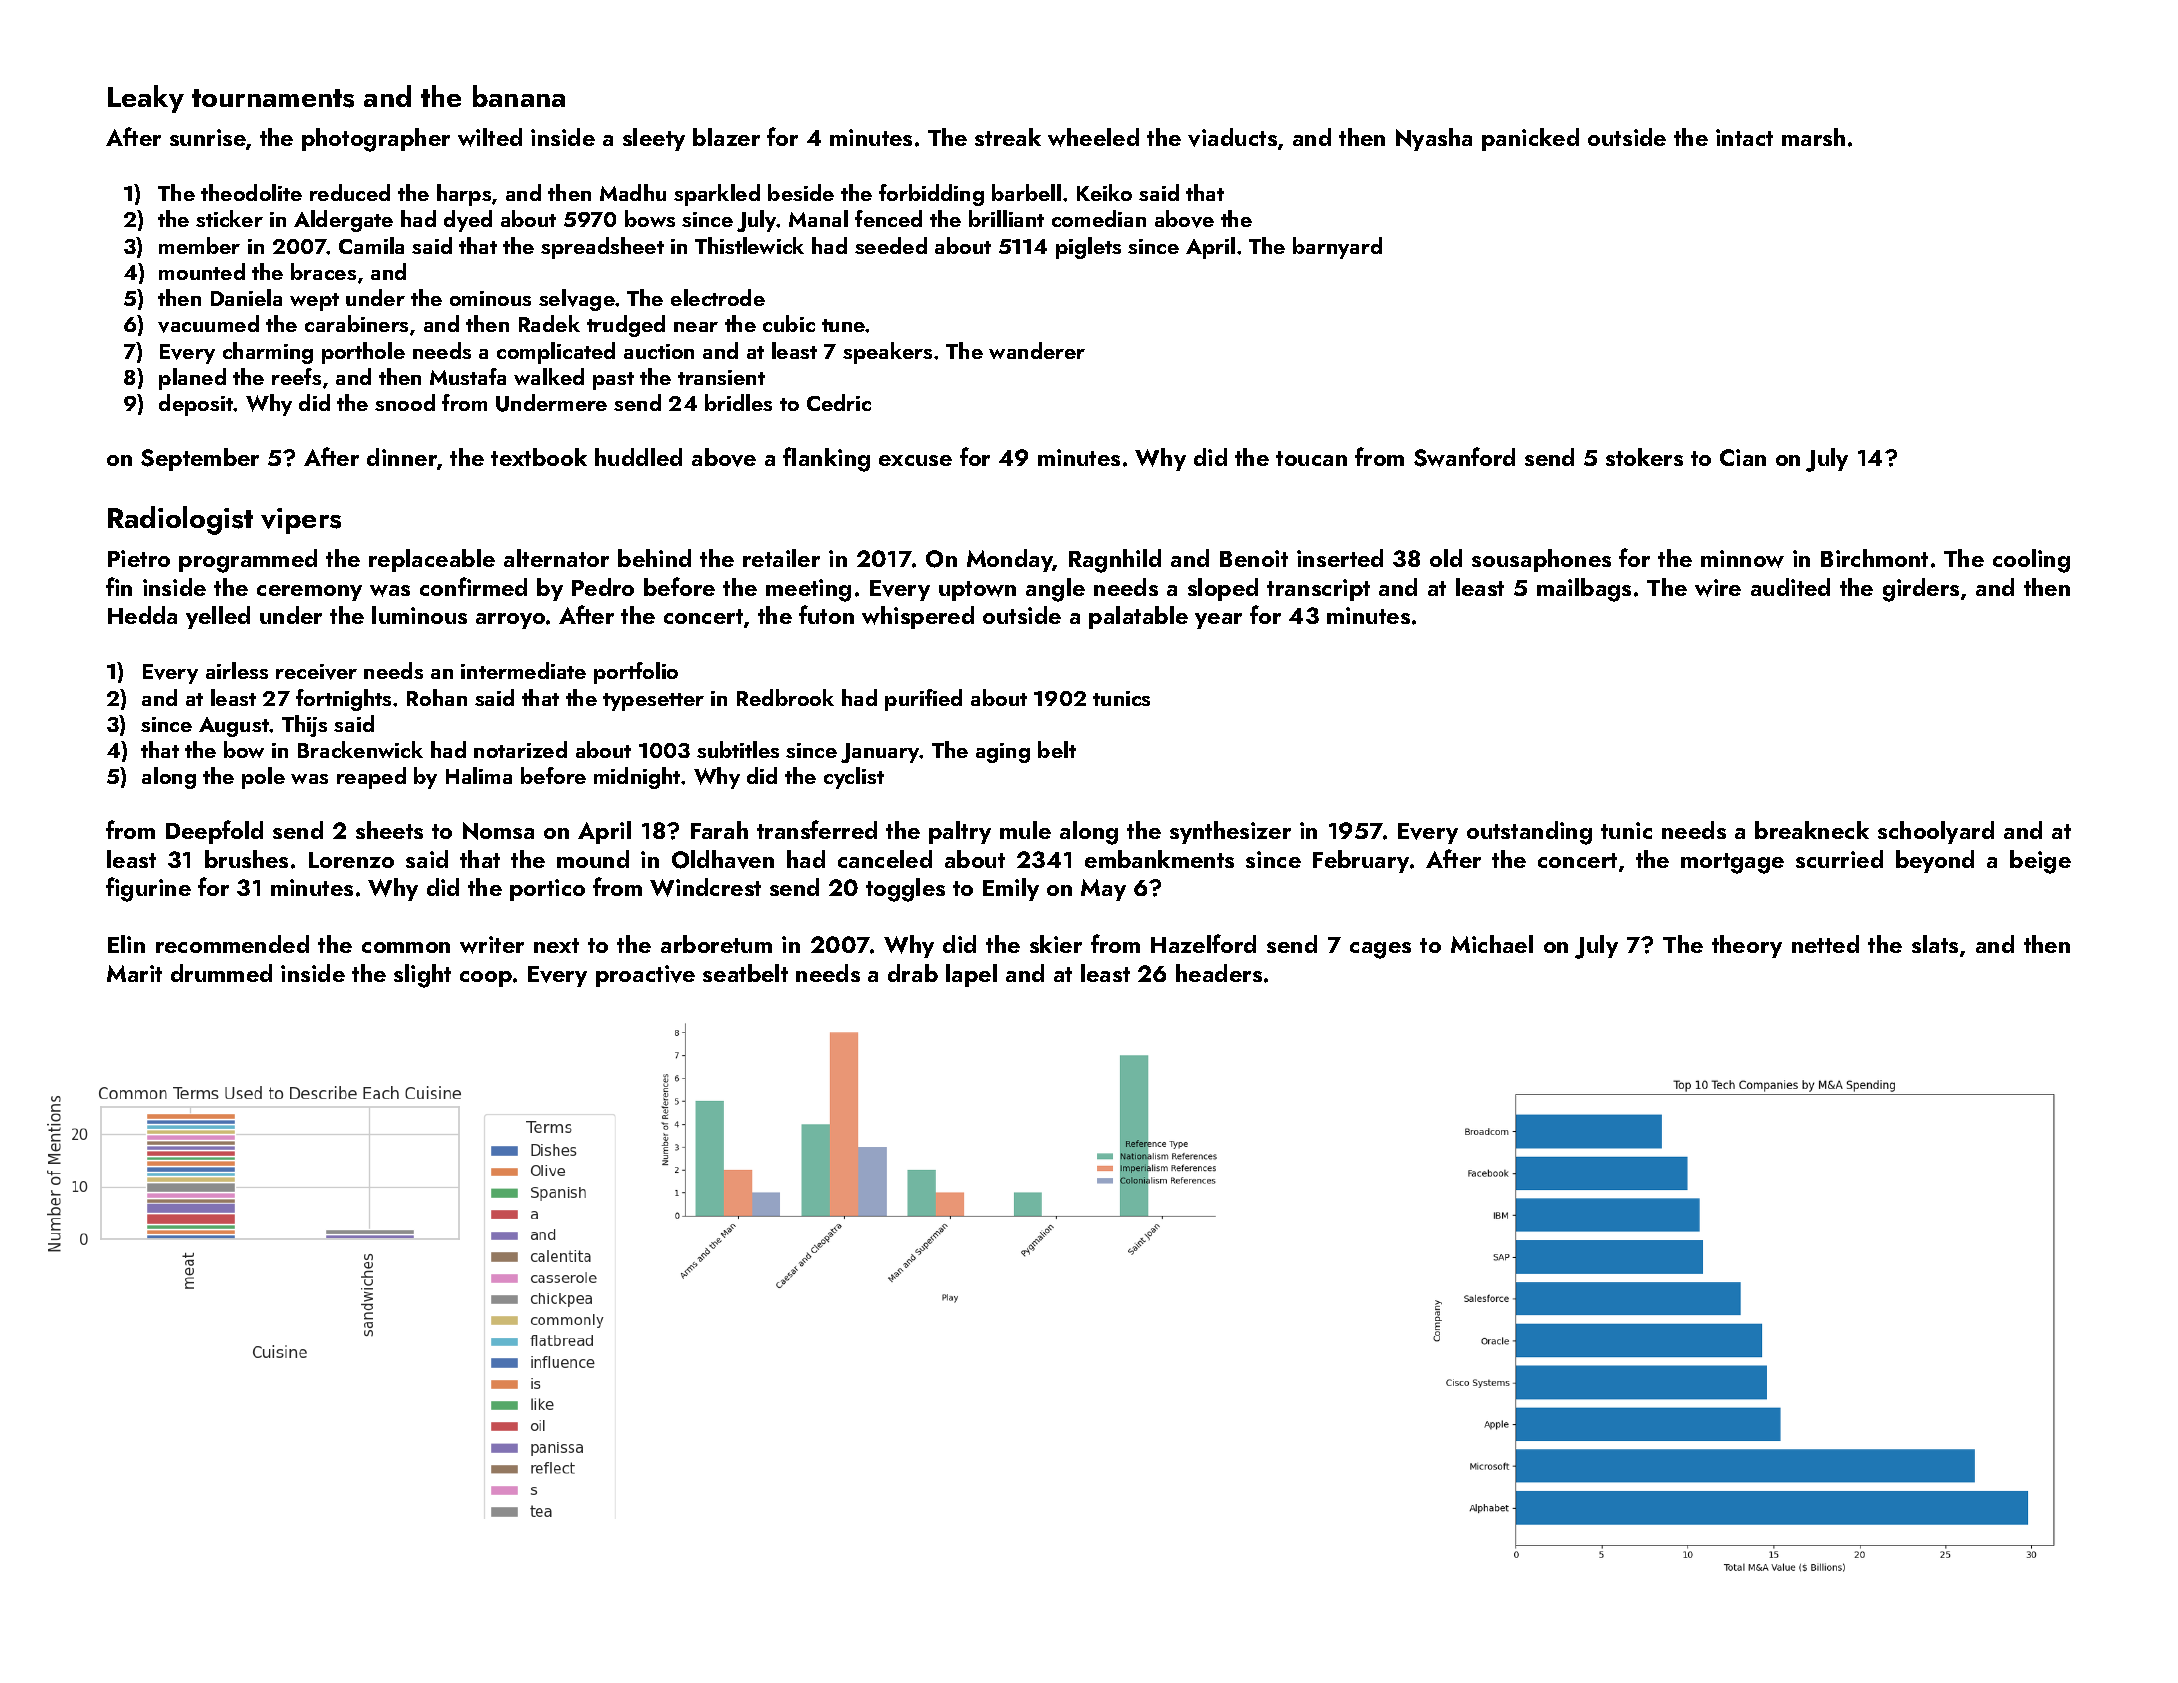 The height and width of the page is (1683, 2178). What do you see at coordinates (1813, 137) in the page?
I see `marsh` at bounding box center [1813, 137].
